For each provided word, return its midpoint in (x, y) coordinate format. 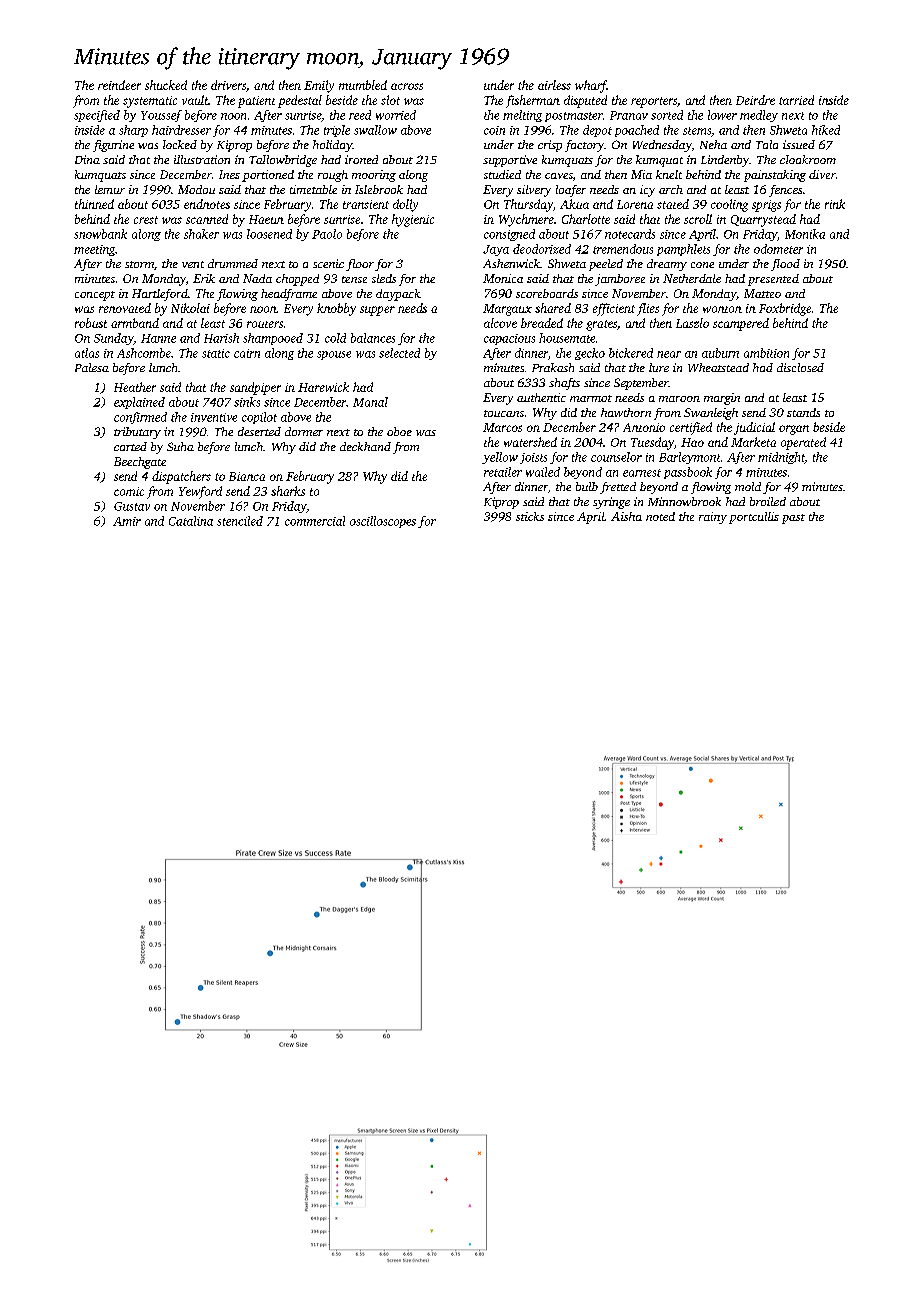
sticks (530, 516)
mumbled (363, 85)
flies (648, 309)
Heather (135, 387)
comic (129, 491)
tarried (796, 100)
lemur (110, 189)
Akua (574, 204)
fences (785, 191)
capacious (509, 339)
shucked (166, 85)
